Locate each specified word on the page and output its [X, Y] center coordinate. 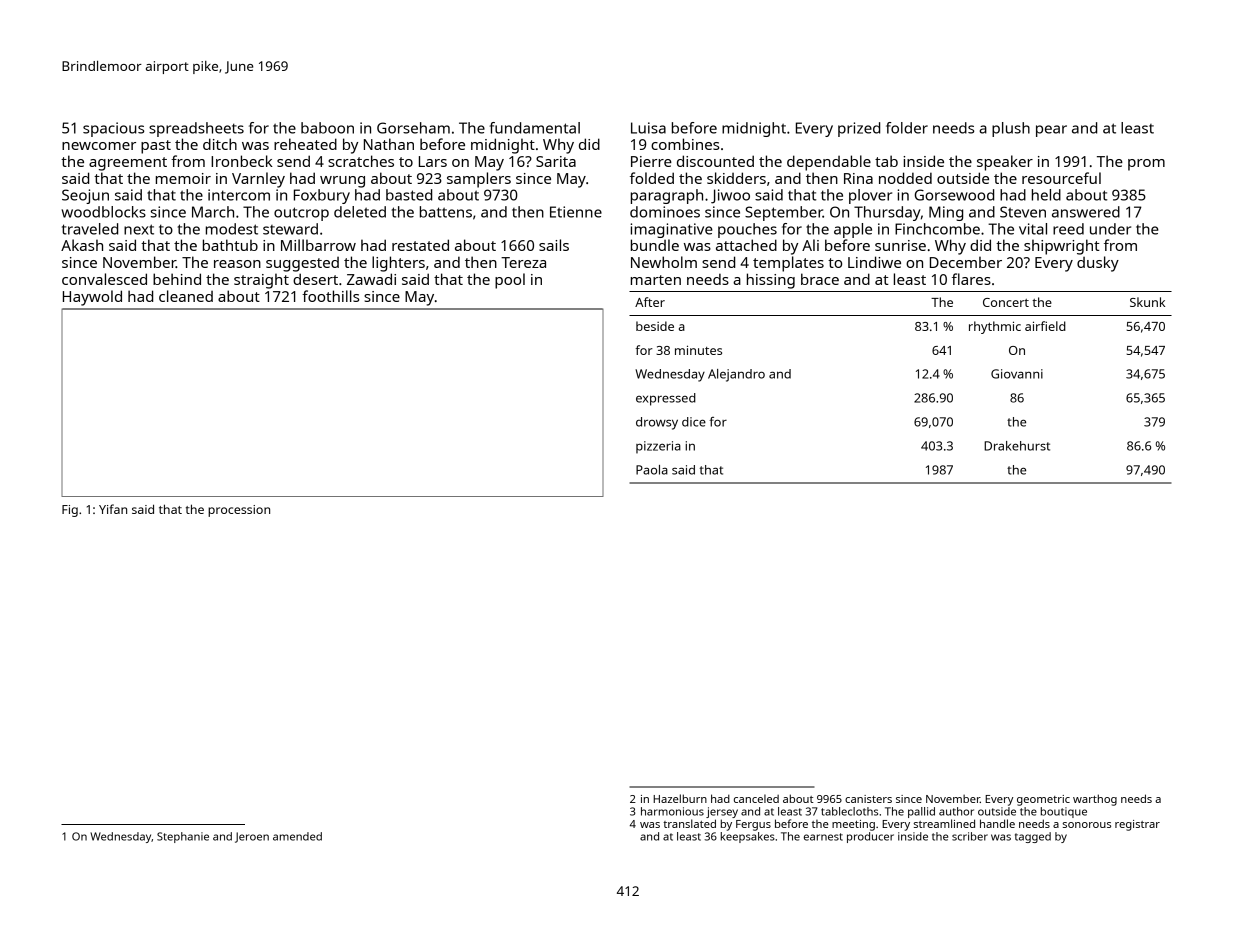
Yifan [113, 509]
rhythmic [995, 327]
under [1110, 229]
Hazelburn [680, 798]
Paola [652, 470]
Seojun [85, 196]
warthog [1095, 800]
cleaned [186, 296]
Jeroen [252, 837]
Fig [70, 511]
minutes [698, 350]
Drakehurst [1017, 446]
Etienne [576, 212]
